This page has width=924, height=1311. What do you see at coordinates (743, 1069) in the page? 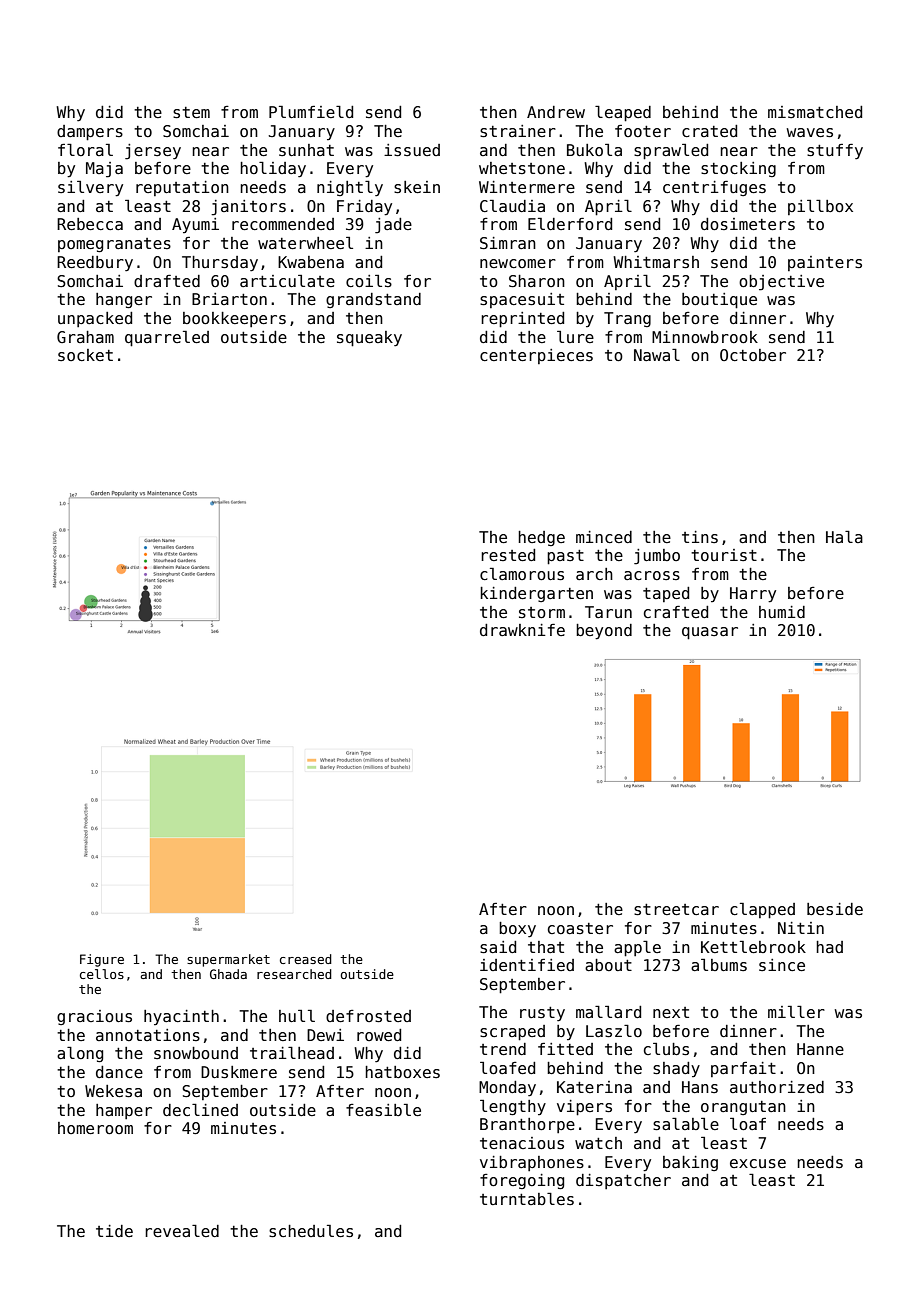
I see `parfait` at bounding box center [743, 1069].
